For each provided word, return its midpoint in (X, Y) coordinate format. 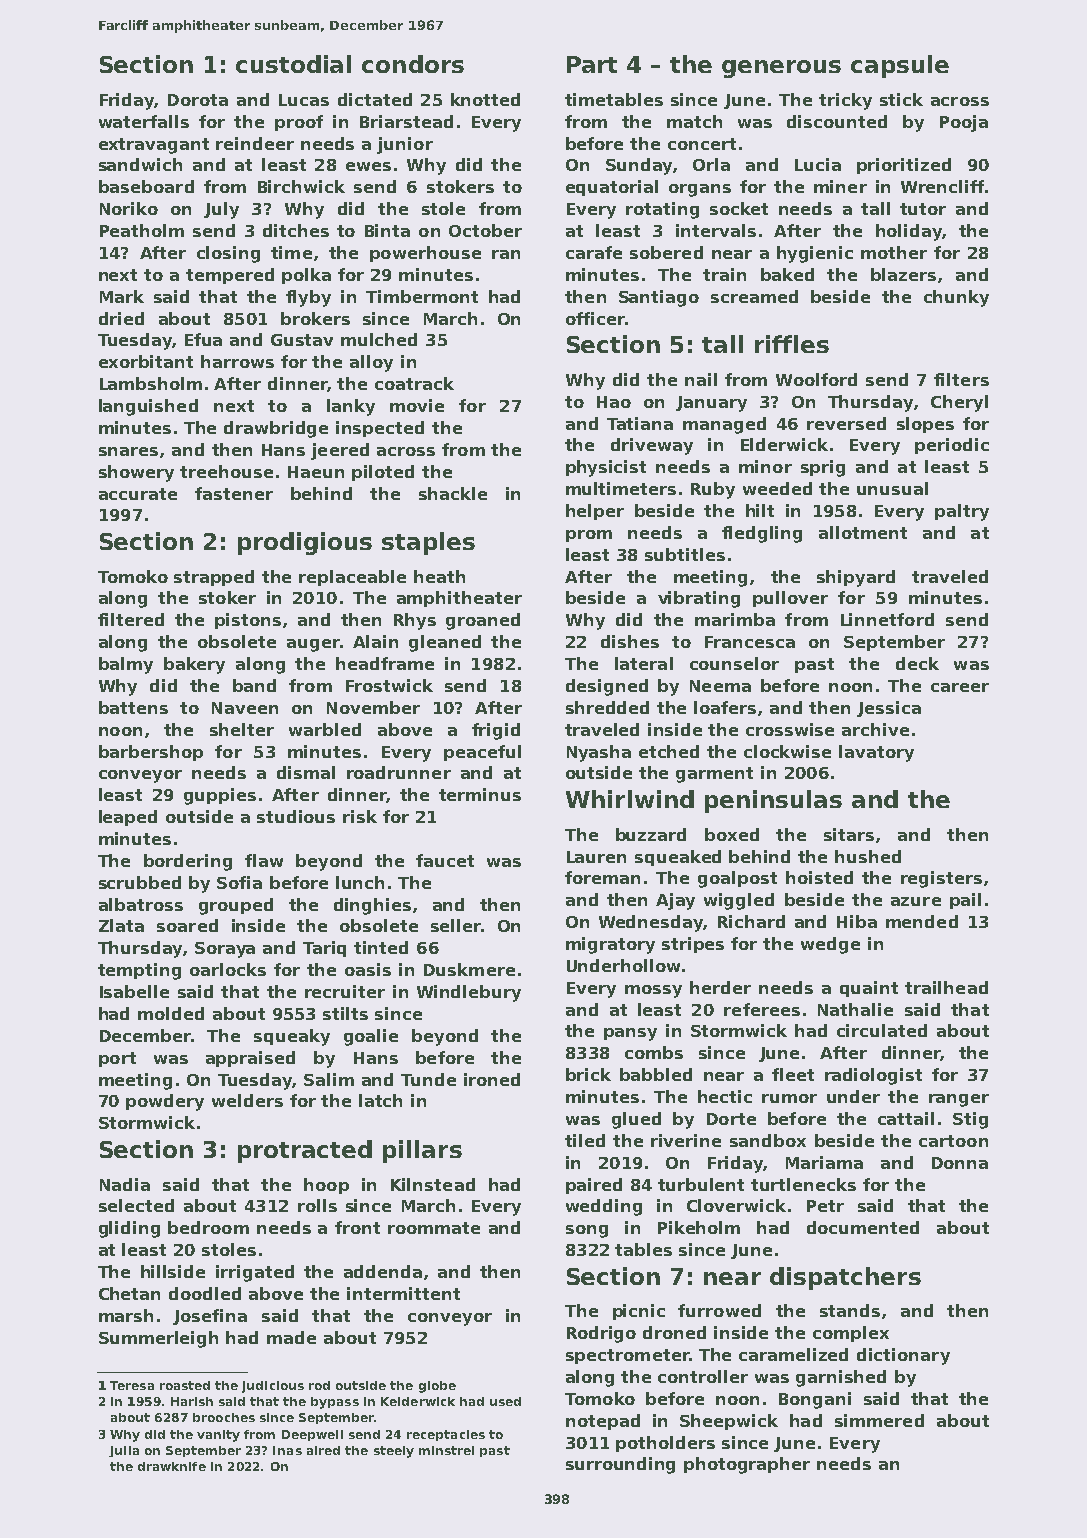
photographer (747, 1465)
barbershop (151, 753)
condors (413, 64)
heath (439, 576)
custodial (293, 64)
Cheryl (959, 403)
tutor (923, 209)
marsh (126, 1315)
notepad (603, 1422)
